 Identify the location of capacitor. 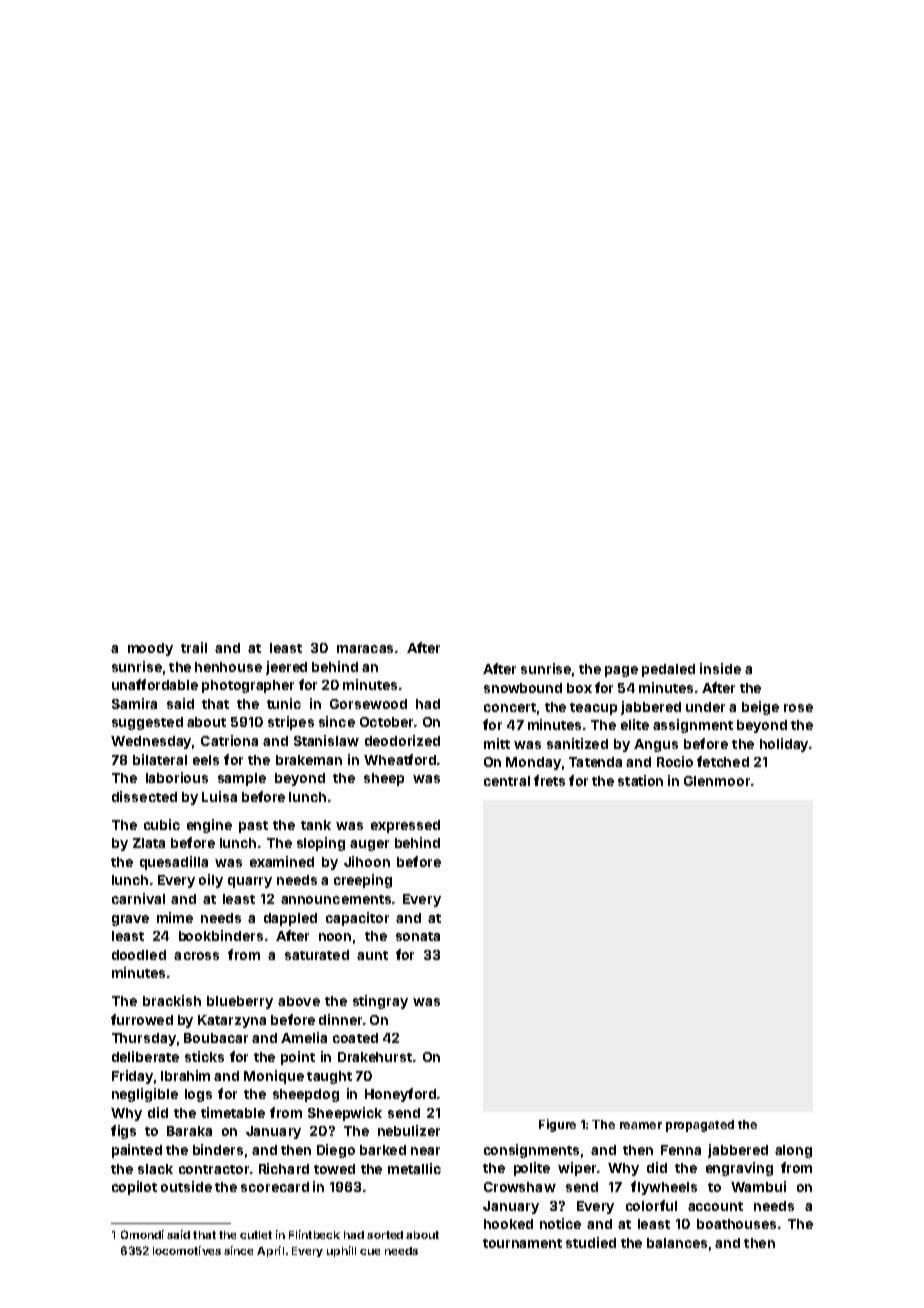
(357, 919).
